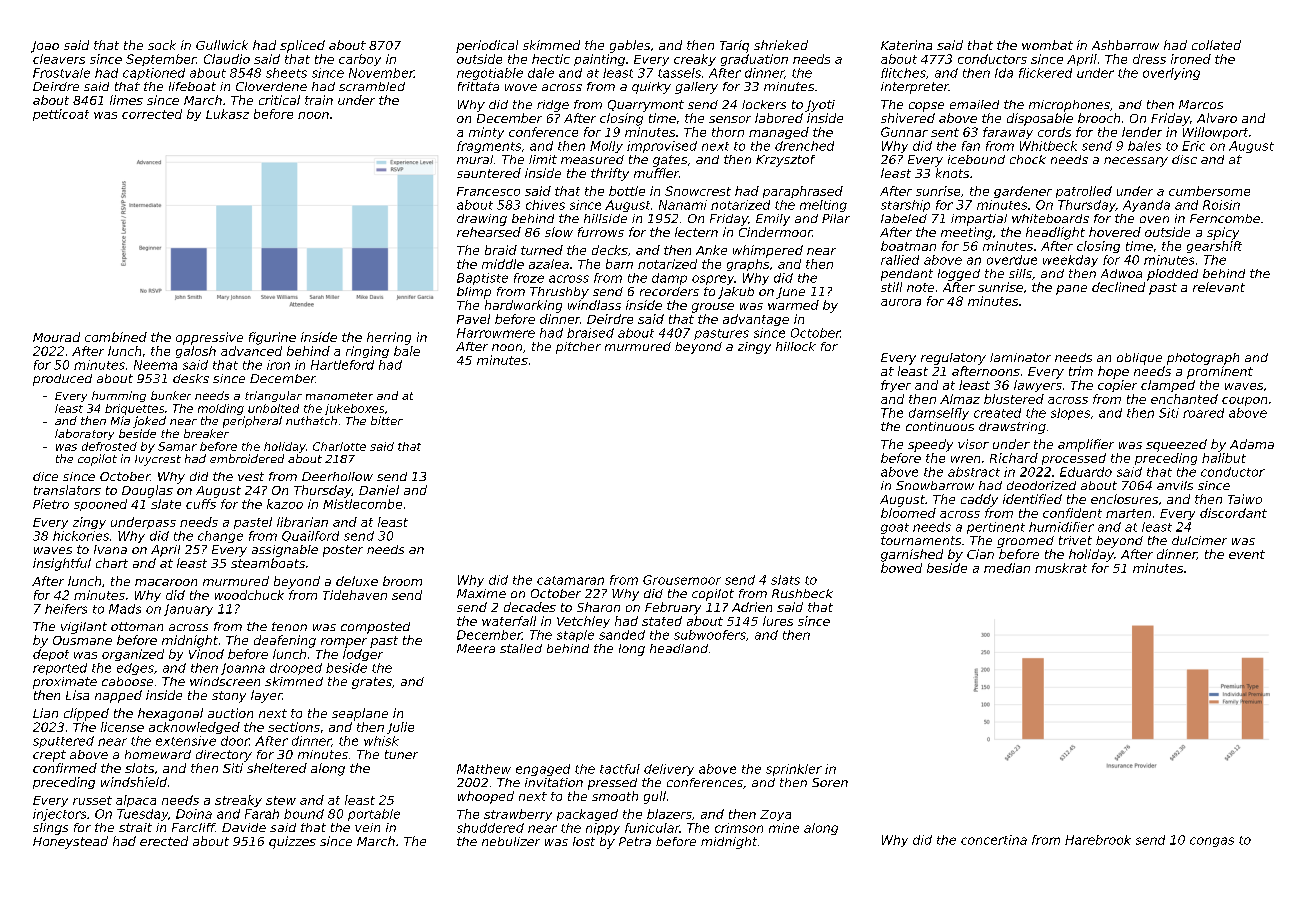 This page has width=1308, height=924. Describe the element at coordinates (1247, 554) in the page. I see `event` at that location.
